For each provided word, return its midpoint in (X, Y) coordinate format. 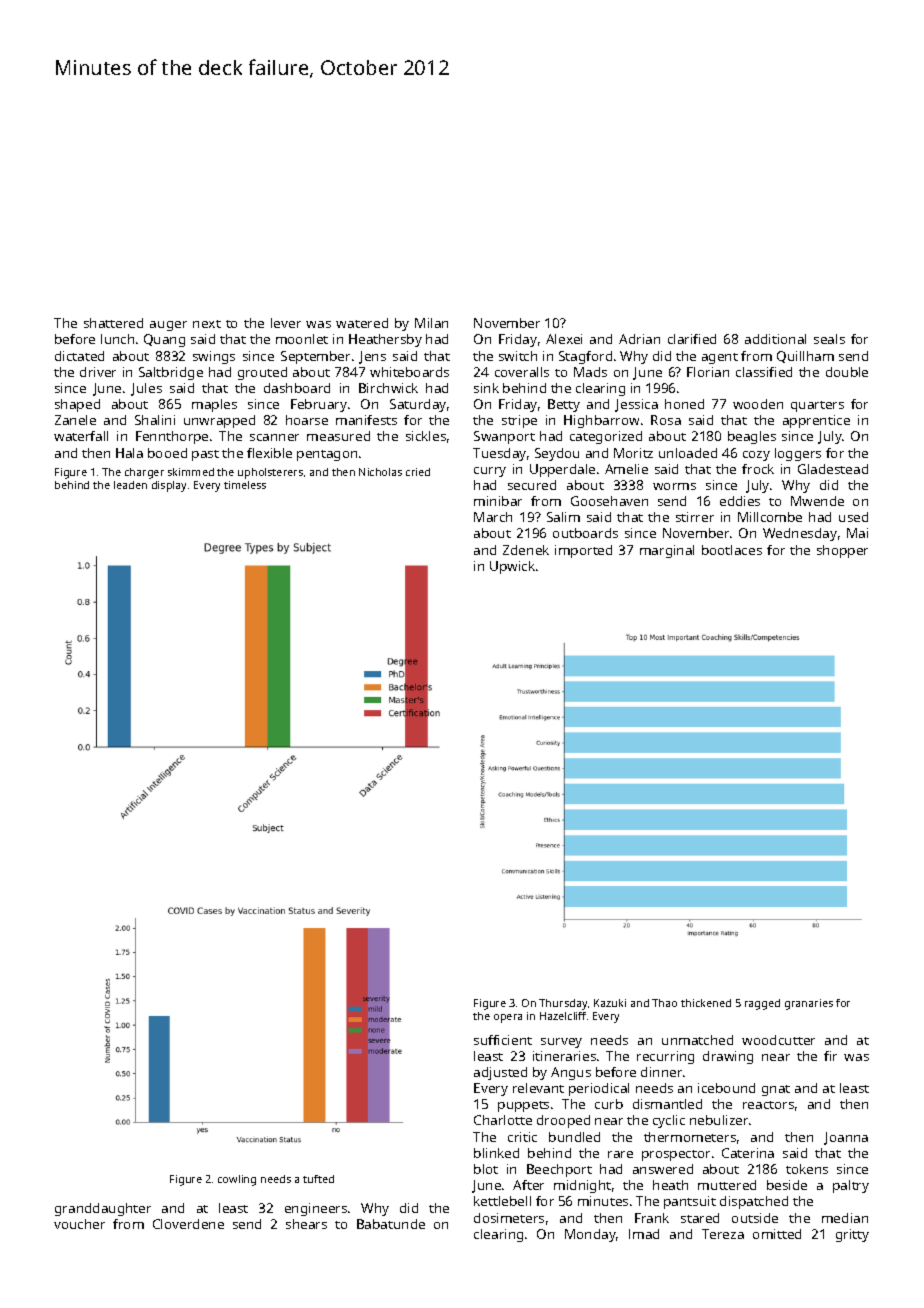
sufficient (503, 1040)
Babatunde (391, 1224)
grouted (262, 373)
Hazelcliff (563, 1016)
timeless (245, 485)
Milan (431, 323)
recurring (665, 1057)
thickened (706, 1003)
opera (508, 1018)
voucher (79, 1224)
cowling (237, 1180)
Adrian (639, 339)
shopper (842, 551)
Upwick (512, 567)
